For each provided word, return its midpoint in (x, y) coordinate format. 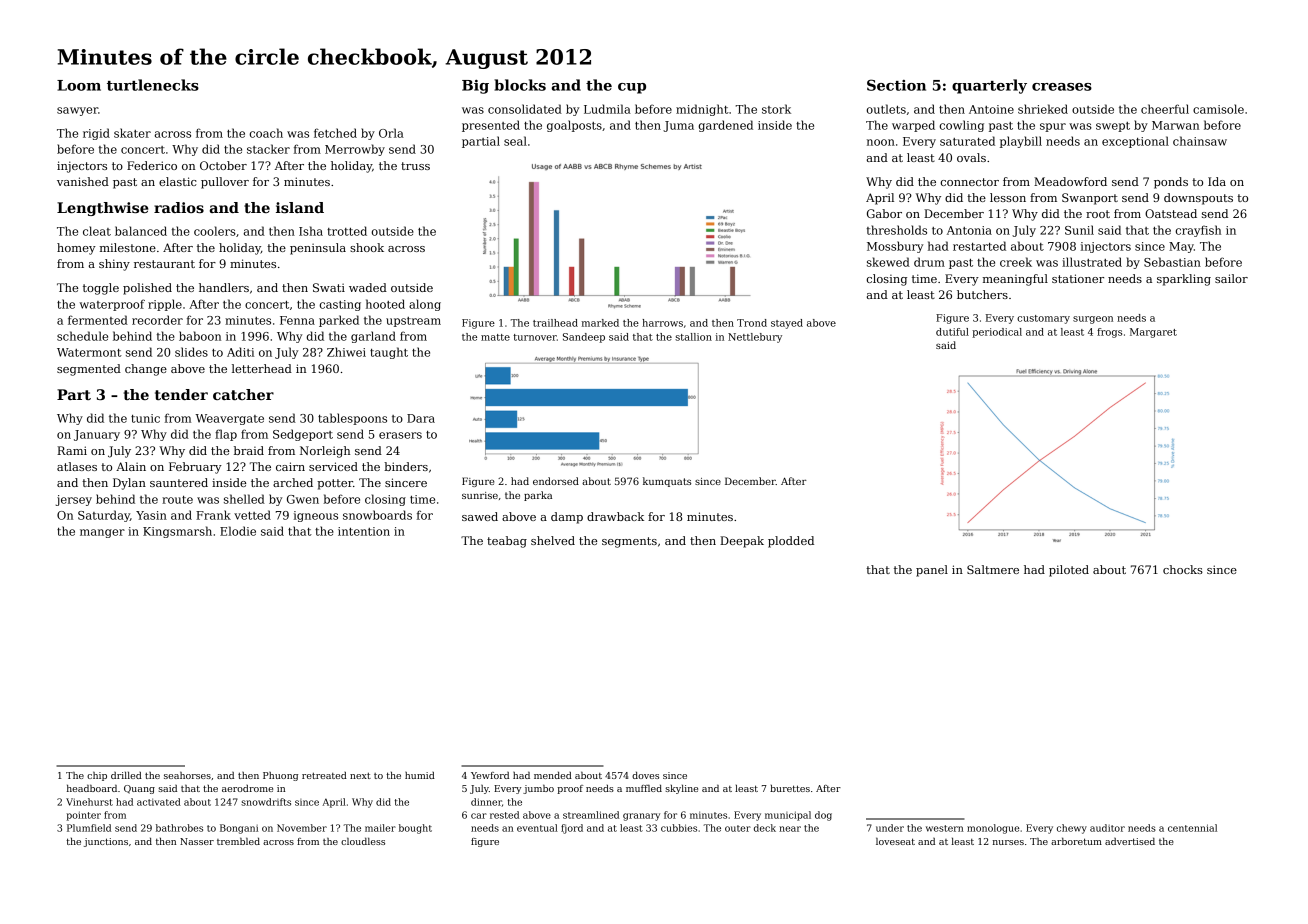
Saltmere (993, 569)
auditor (1107, 828)
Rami (72, 450)
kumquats (667, 482)
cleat (97, 231)
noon (881, 142)
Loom (79, 85)
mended (553, 775)
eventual (537, 828)
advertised (1130, 841)
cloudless (363, 841)
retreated (324, 775)
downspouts (1198, 199)
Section (896, 85)
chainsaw (1200, 141)
